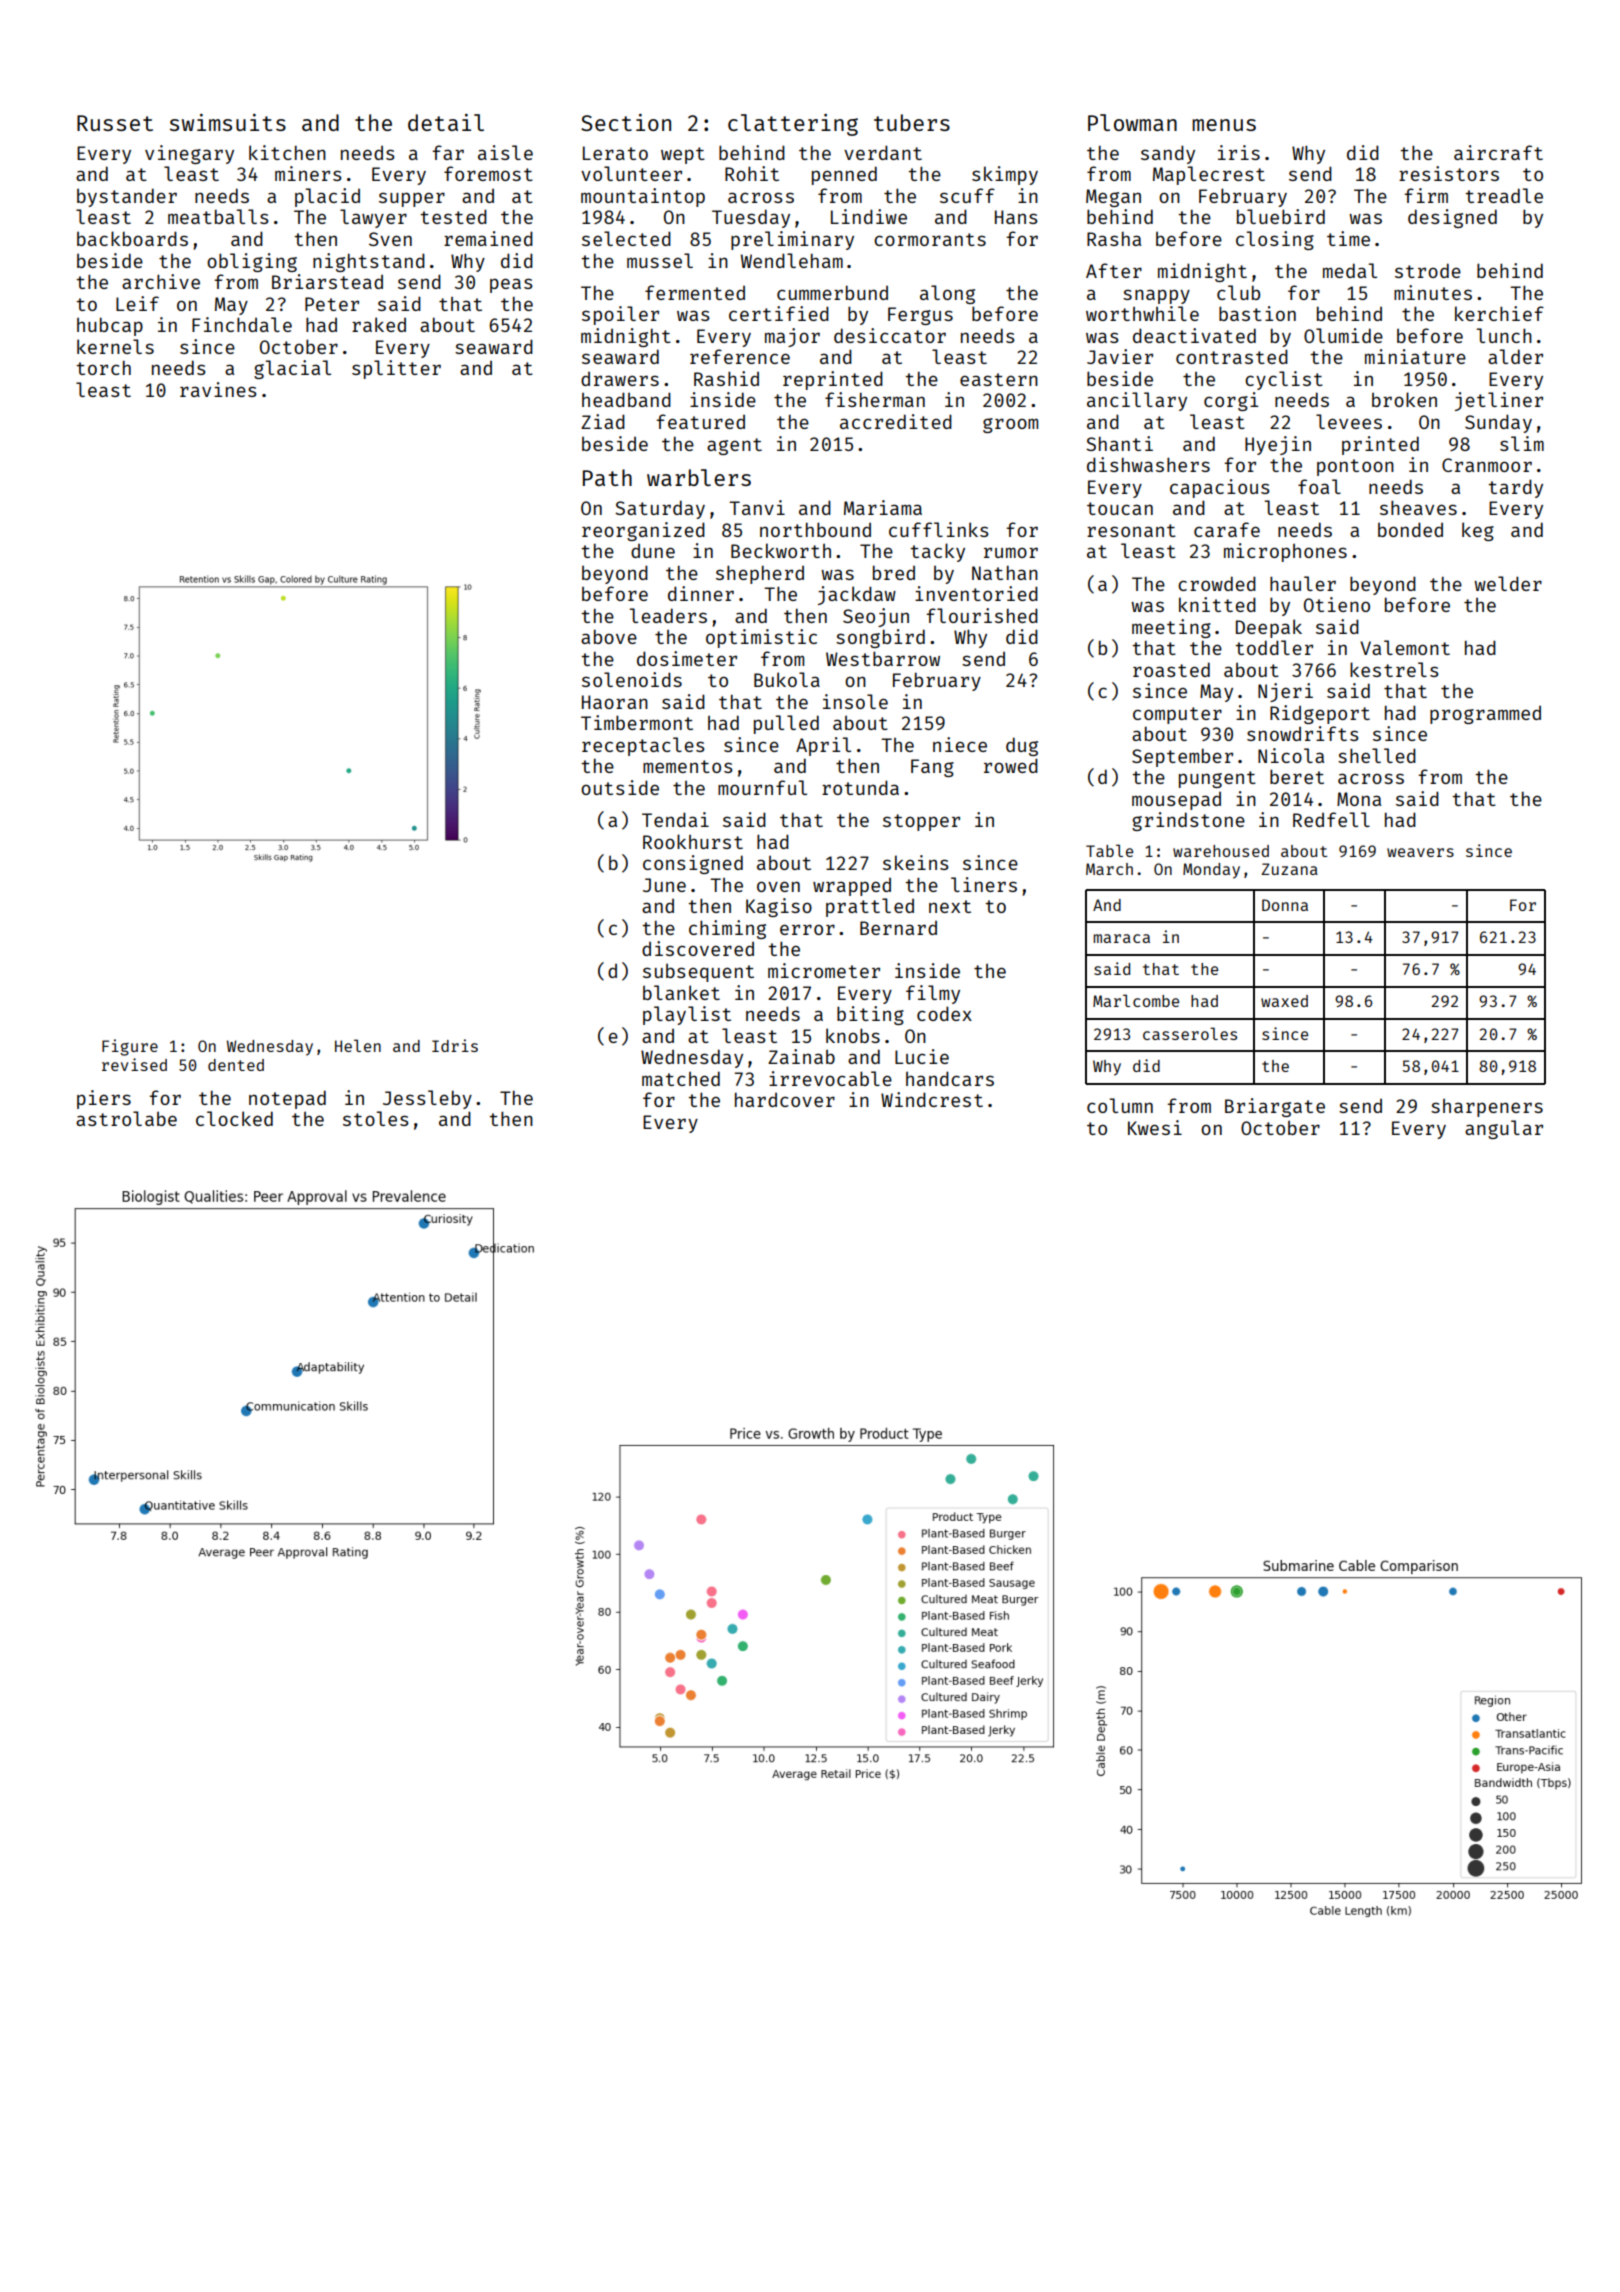 This screenshot has width=1620, height=2292. Describe the element at coordinates (912, 122) in the screenshot. I see `tubers` at that location.
